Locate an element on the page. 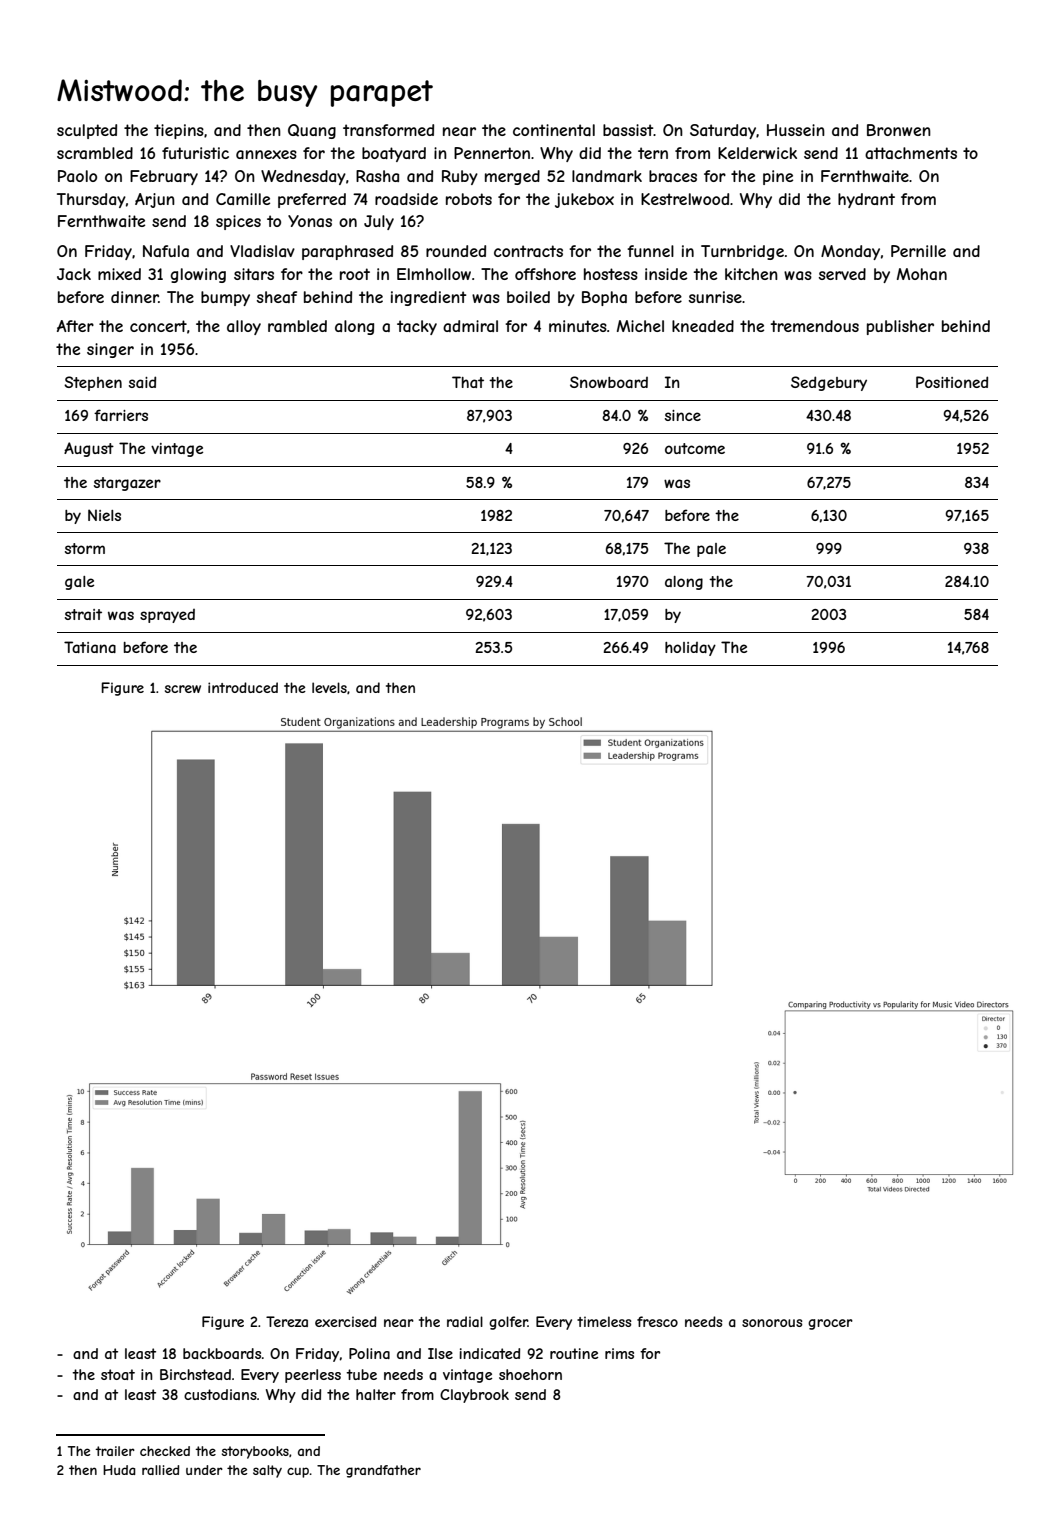 The height and width of the image is (1527, 1054). screw is located at coordinates (183, 689).
